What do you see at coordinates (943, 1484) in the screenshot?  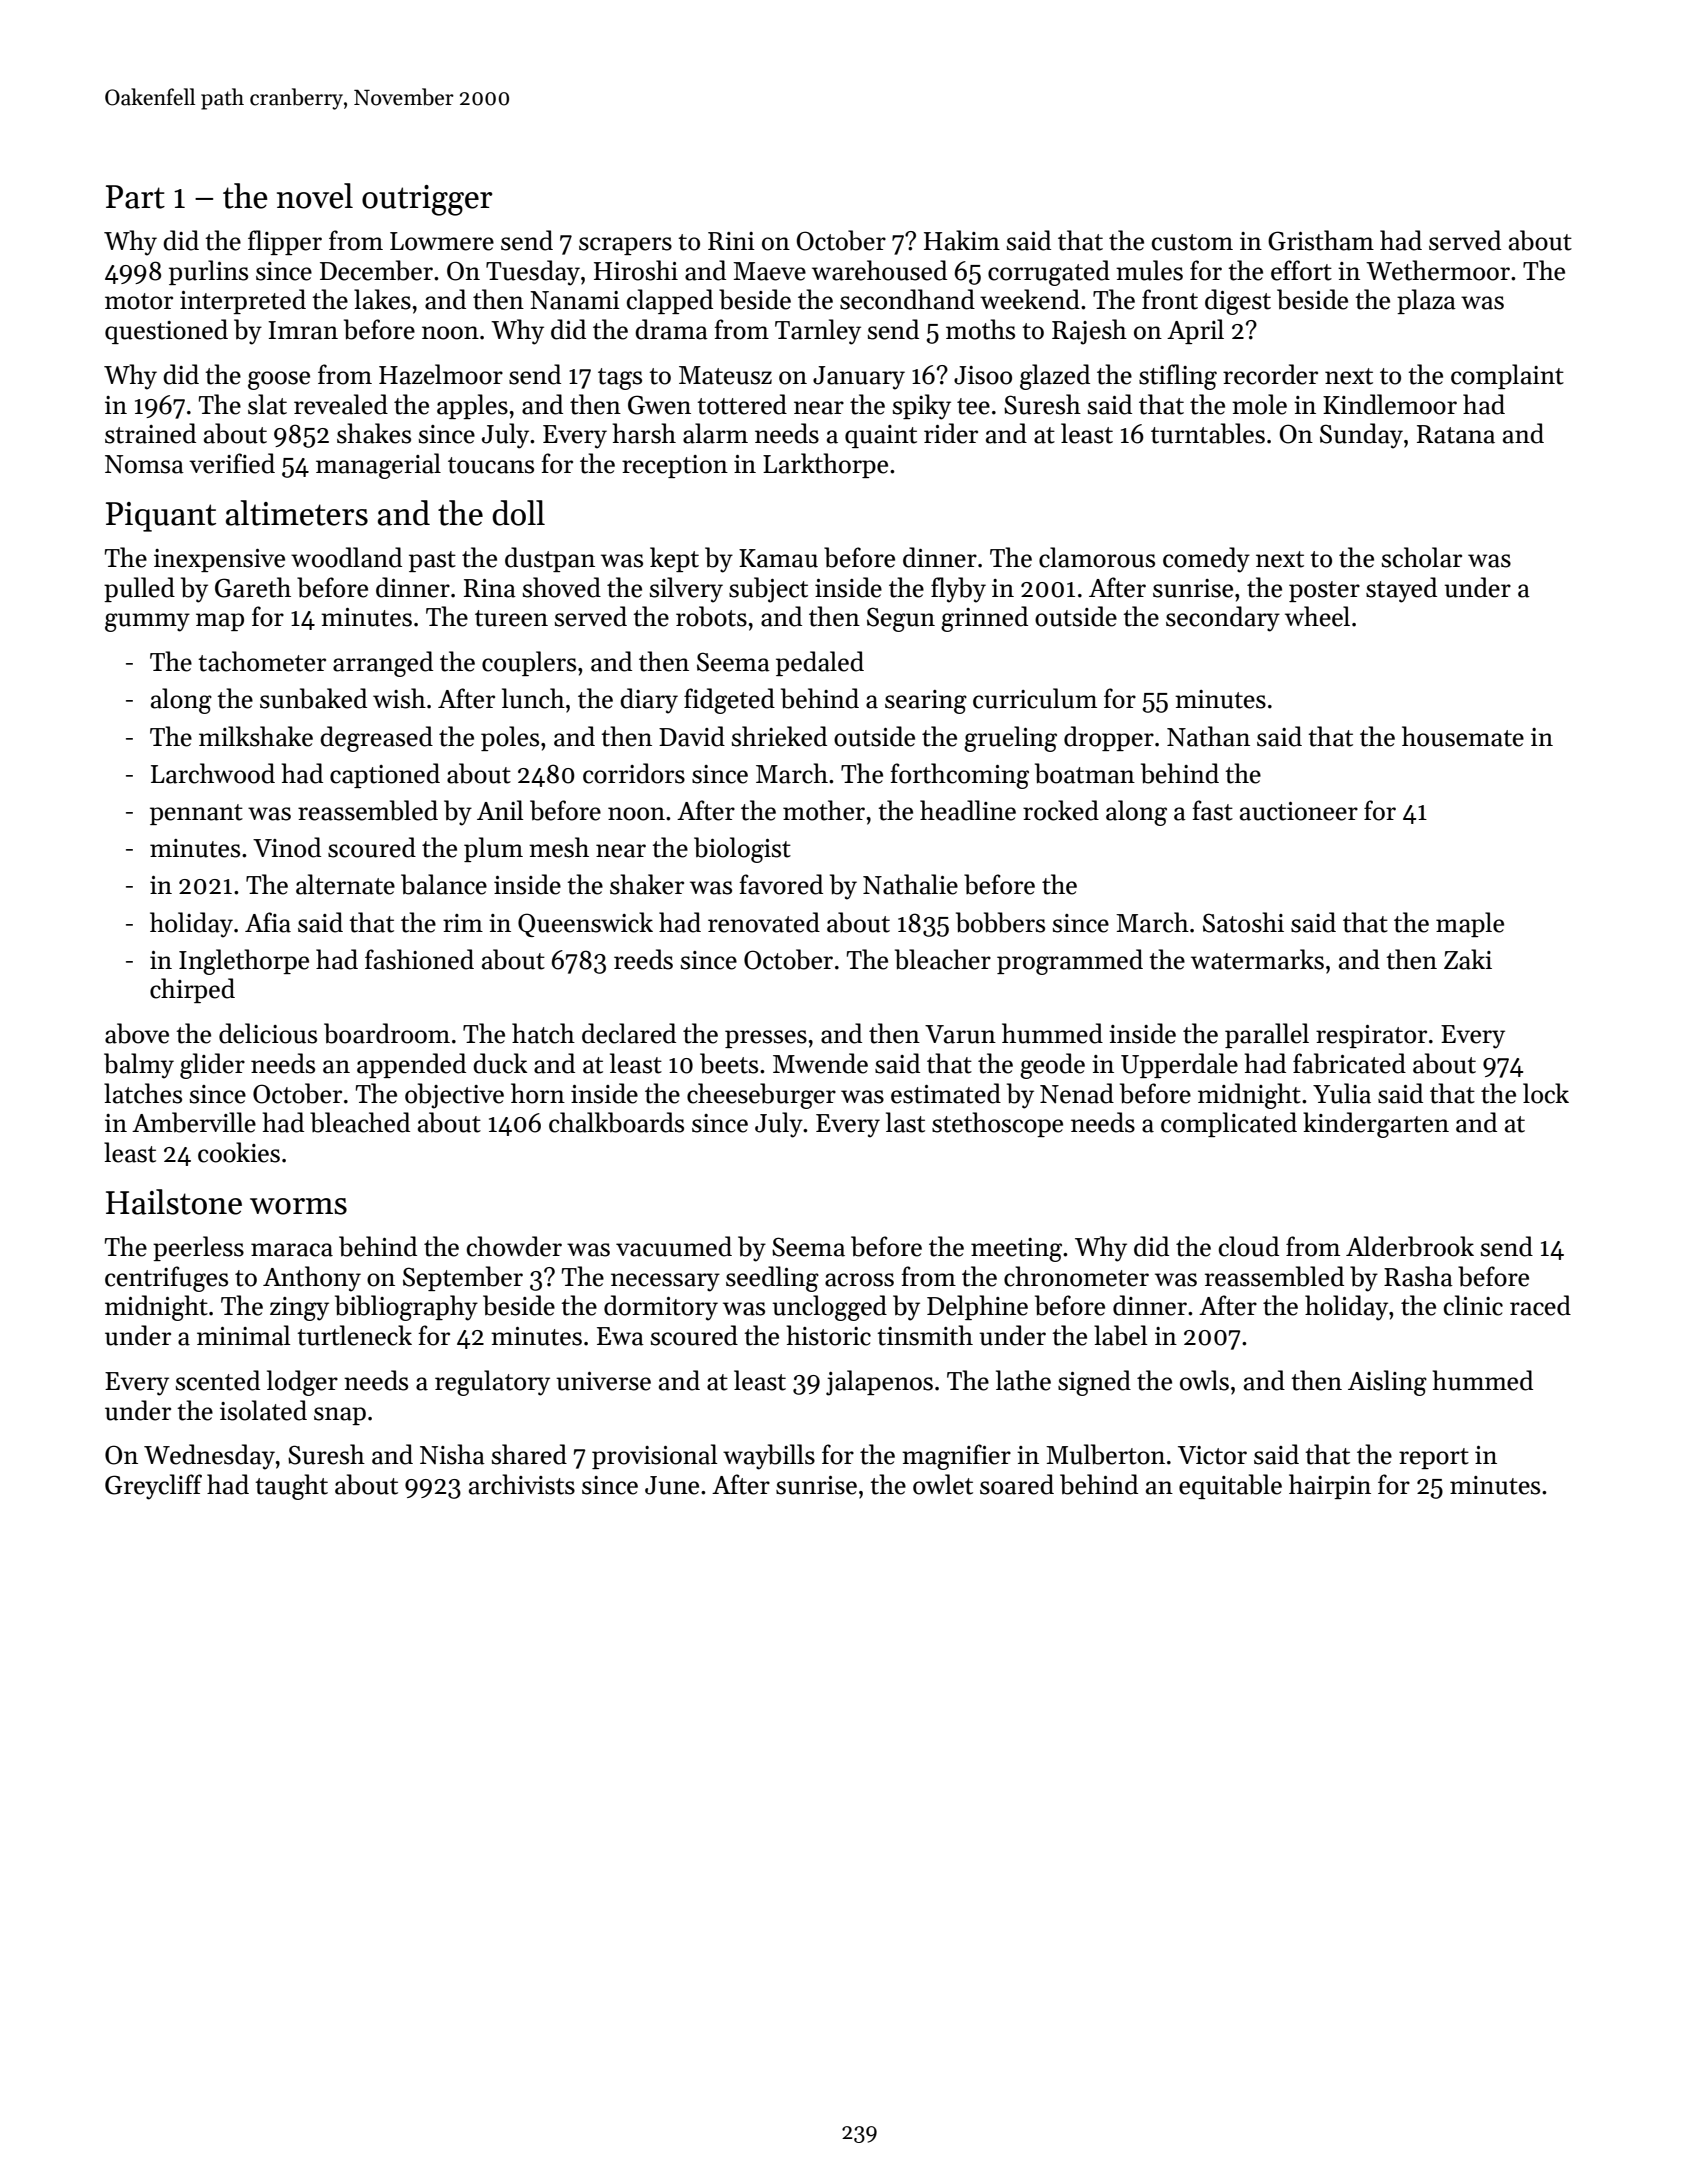 I see `owlet` at bounding box center [943, 1484].
